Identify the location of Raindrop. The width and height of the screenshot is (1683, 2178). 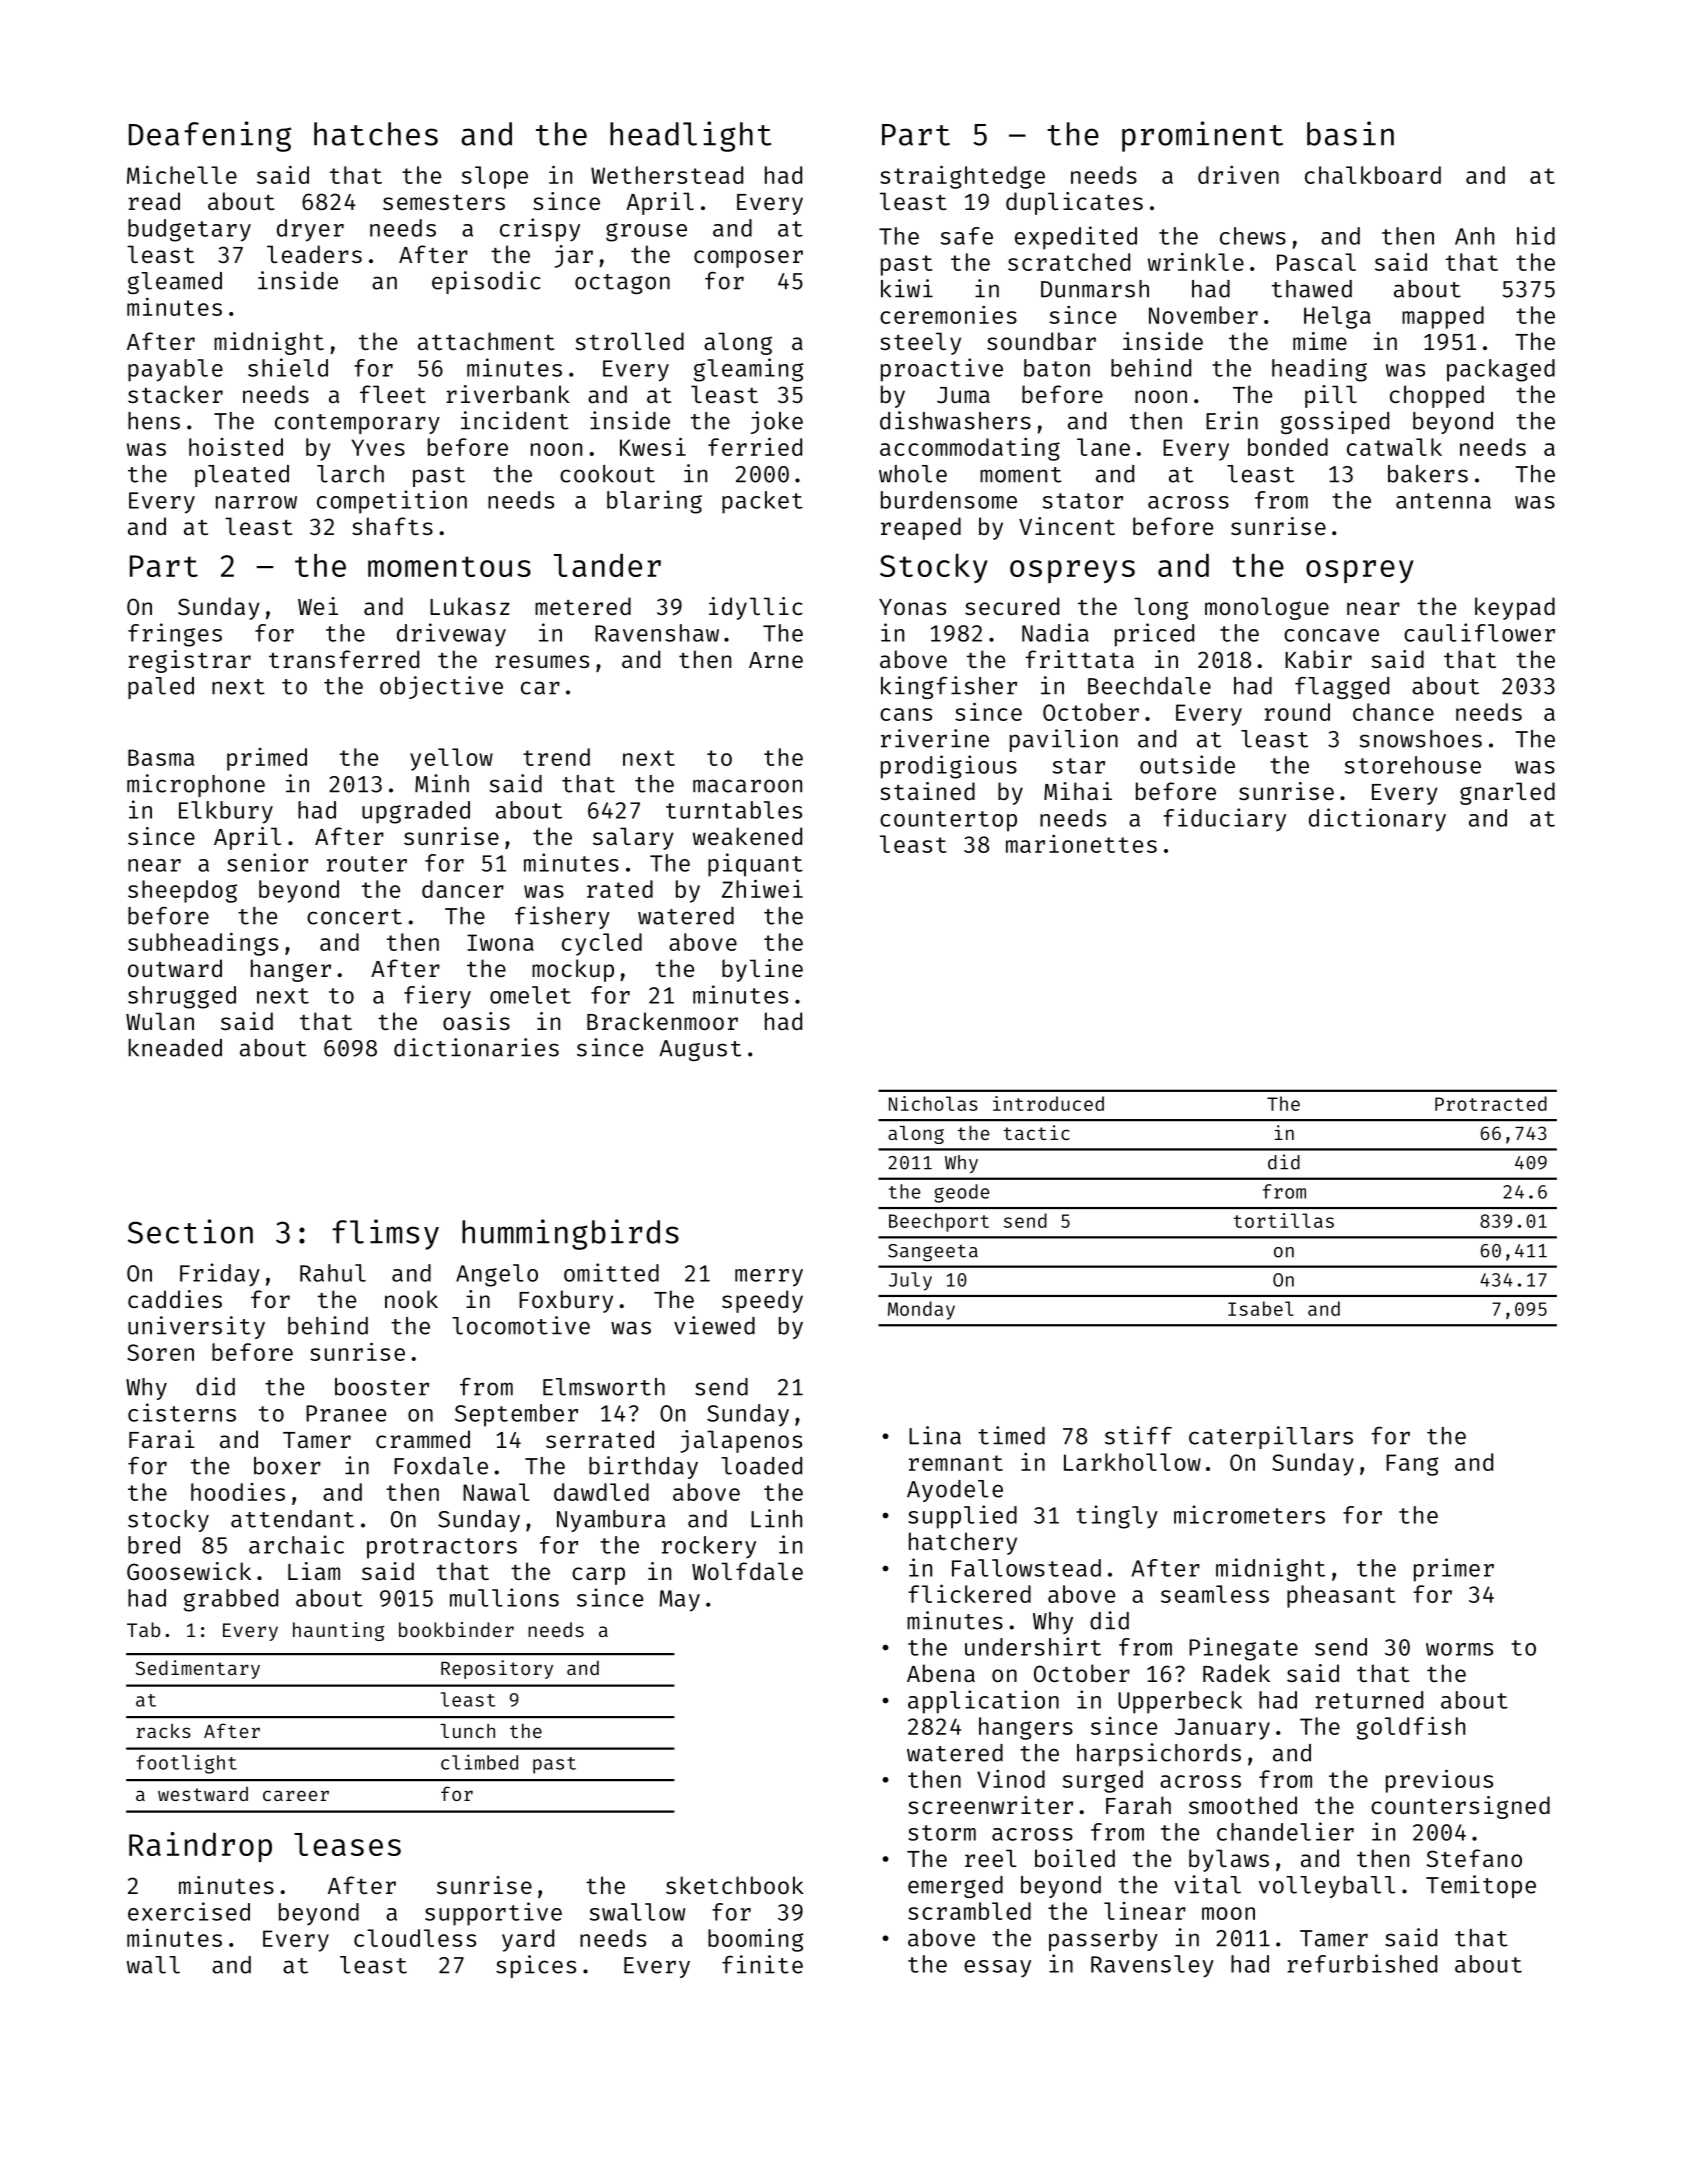
(200, 1847).
